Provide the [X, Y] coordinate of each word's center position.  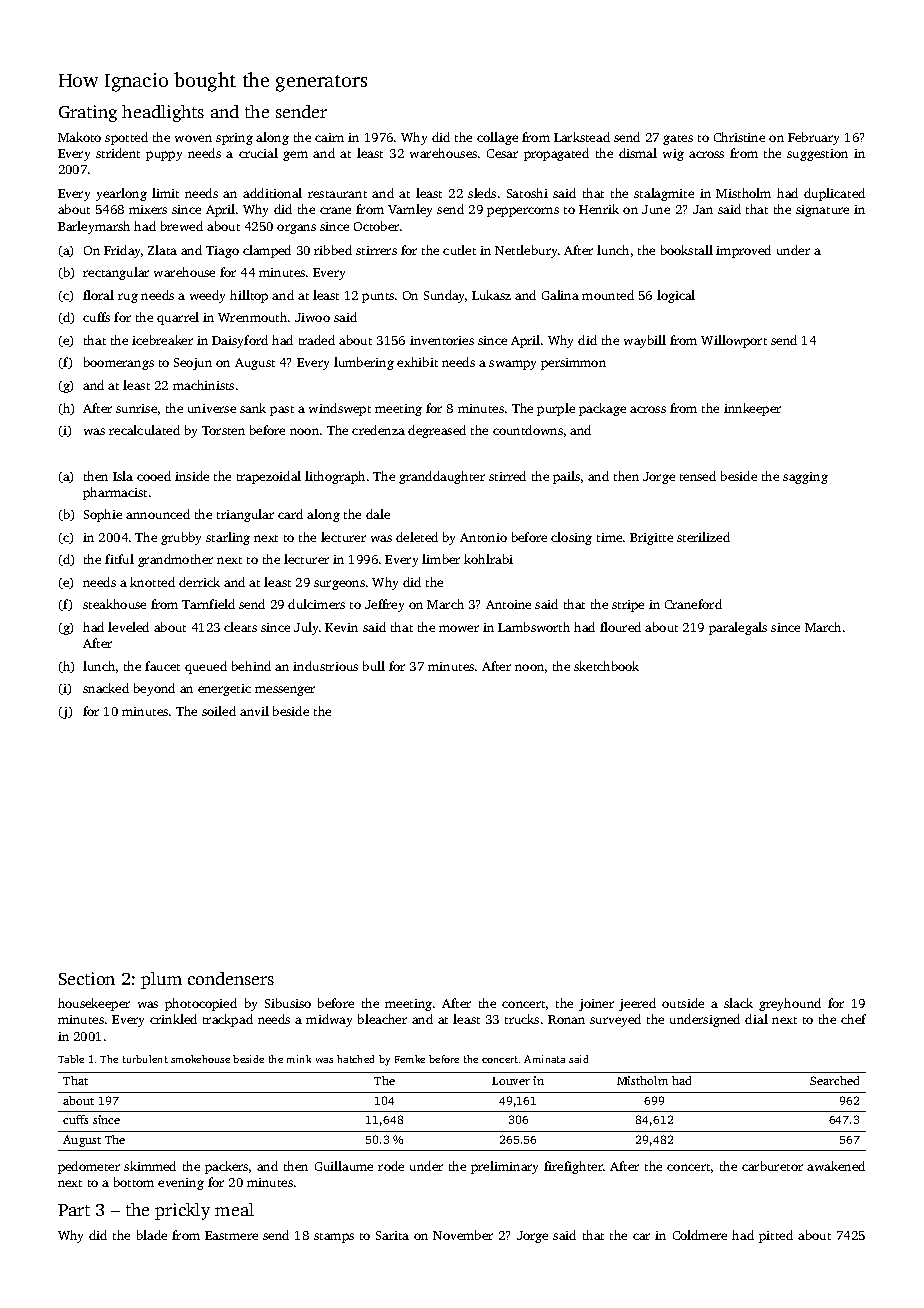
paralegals [738, 628]
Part [74, 1210]
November [463, 1235]
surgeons [339, 585]
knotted [152, 582]
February [813, 138]
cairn [329, 137]
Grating [88, 113]
